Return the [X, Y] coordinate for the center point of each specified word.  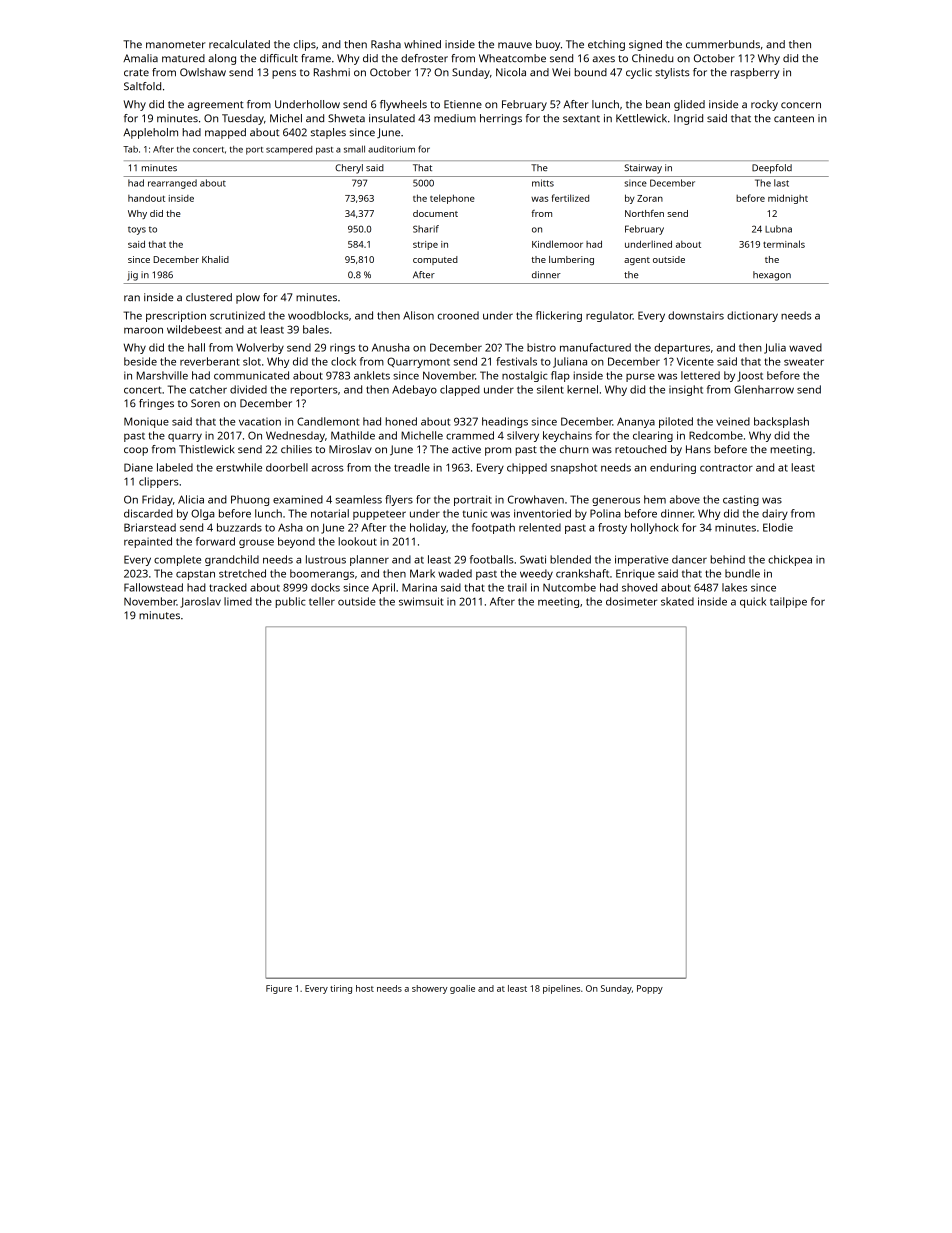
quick [753, 602]
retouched [640, 449]
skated [677, 601]
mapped [225, 133]
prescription [176, 316]
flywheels [403, 105]
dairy [775, 514]
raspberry [755, 73]
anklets [372, 375]
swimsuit [421, 601]
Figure [279, 989]
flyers [399, 500]
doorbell [287, 467]
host [365, 988]
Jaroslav [200, 602]
